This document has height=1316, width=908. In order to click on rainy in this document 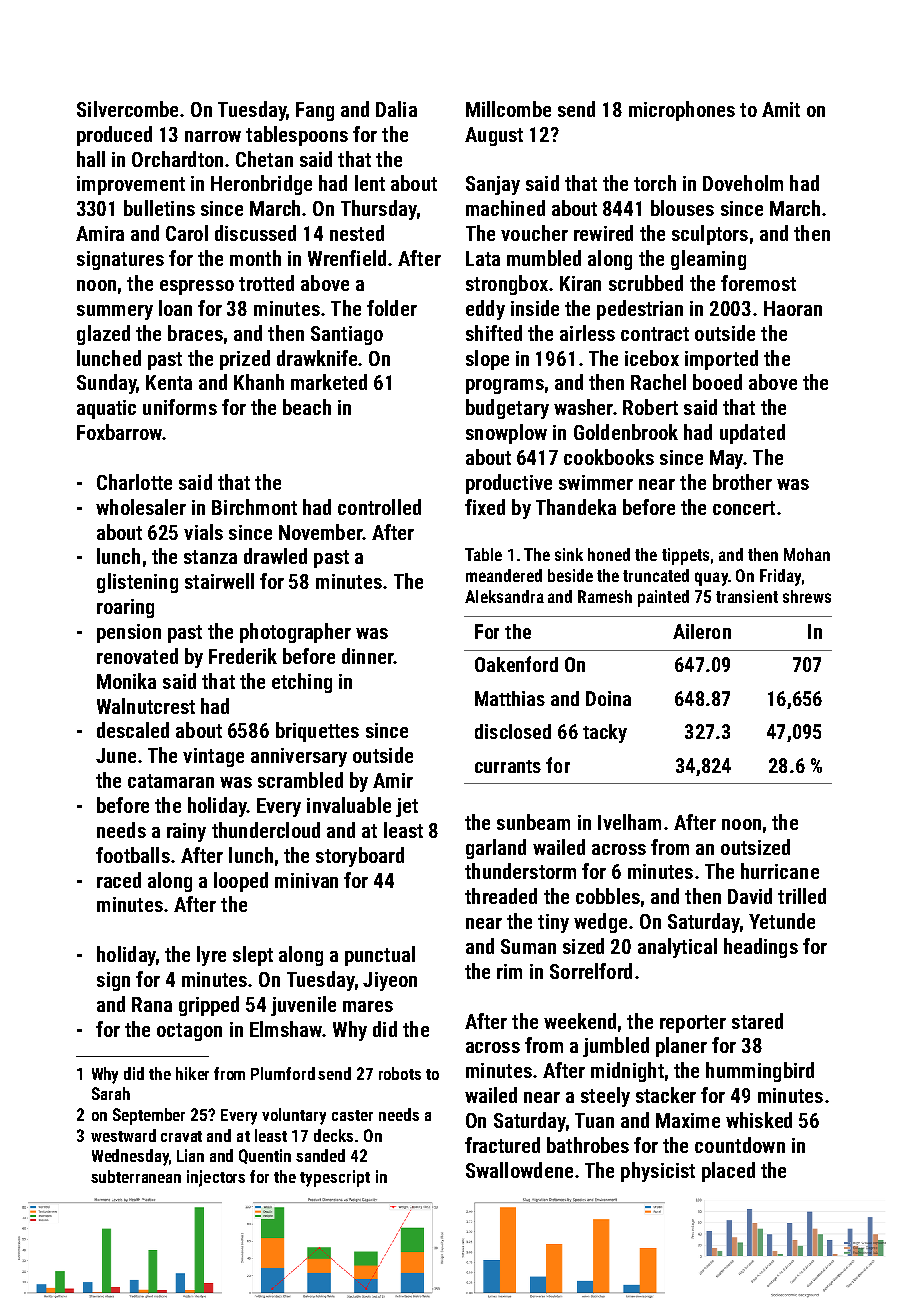, I will do `click(186, 832)`.
